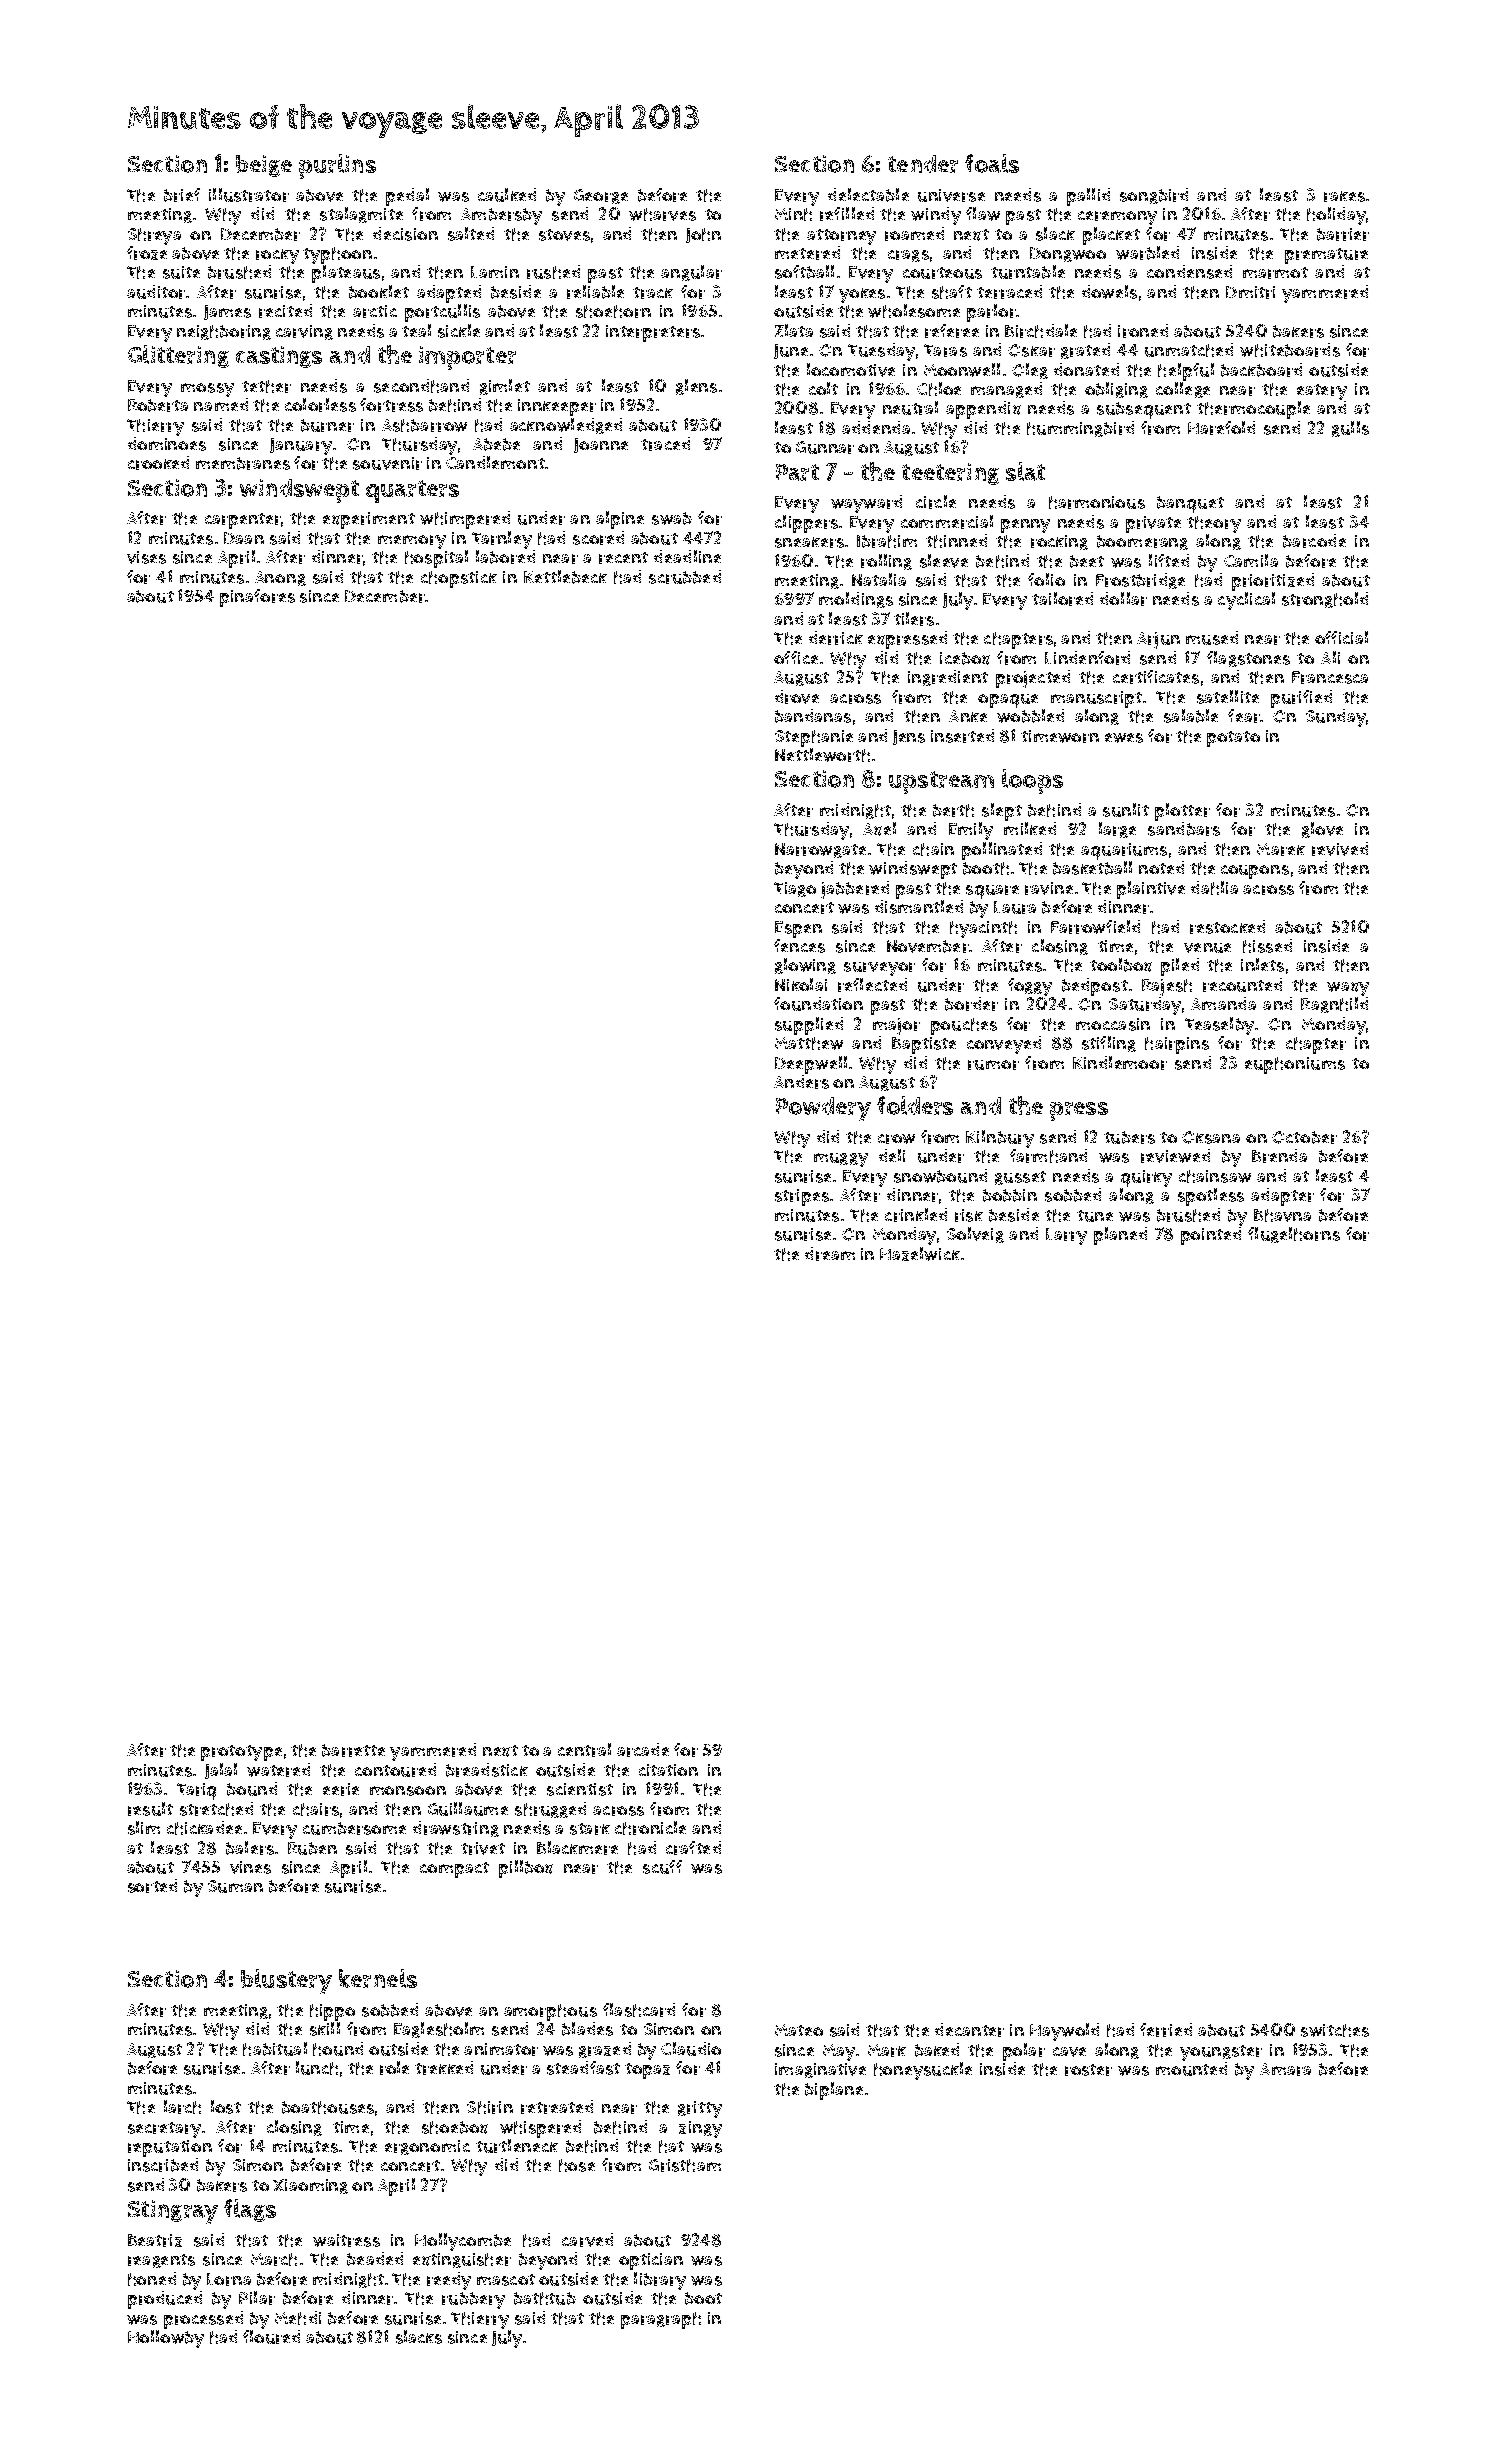  What do you see at coordinates (923, 164) in the screenshot?
I see `tender` at bounding box center [923, 164].
